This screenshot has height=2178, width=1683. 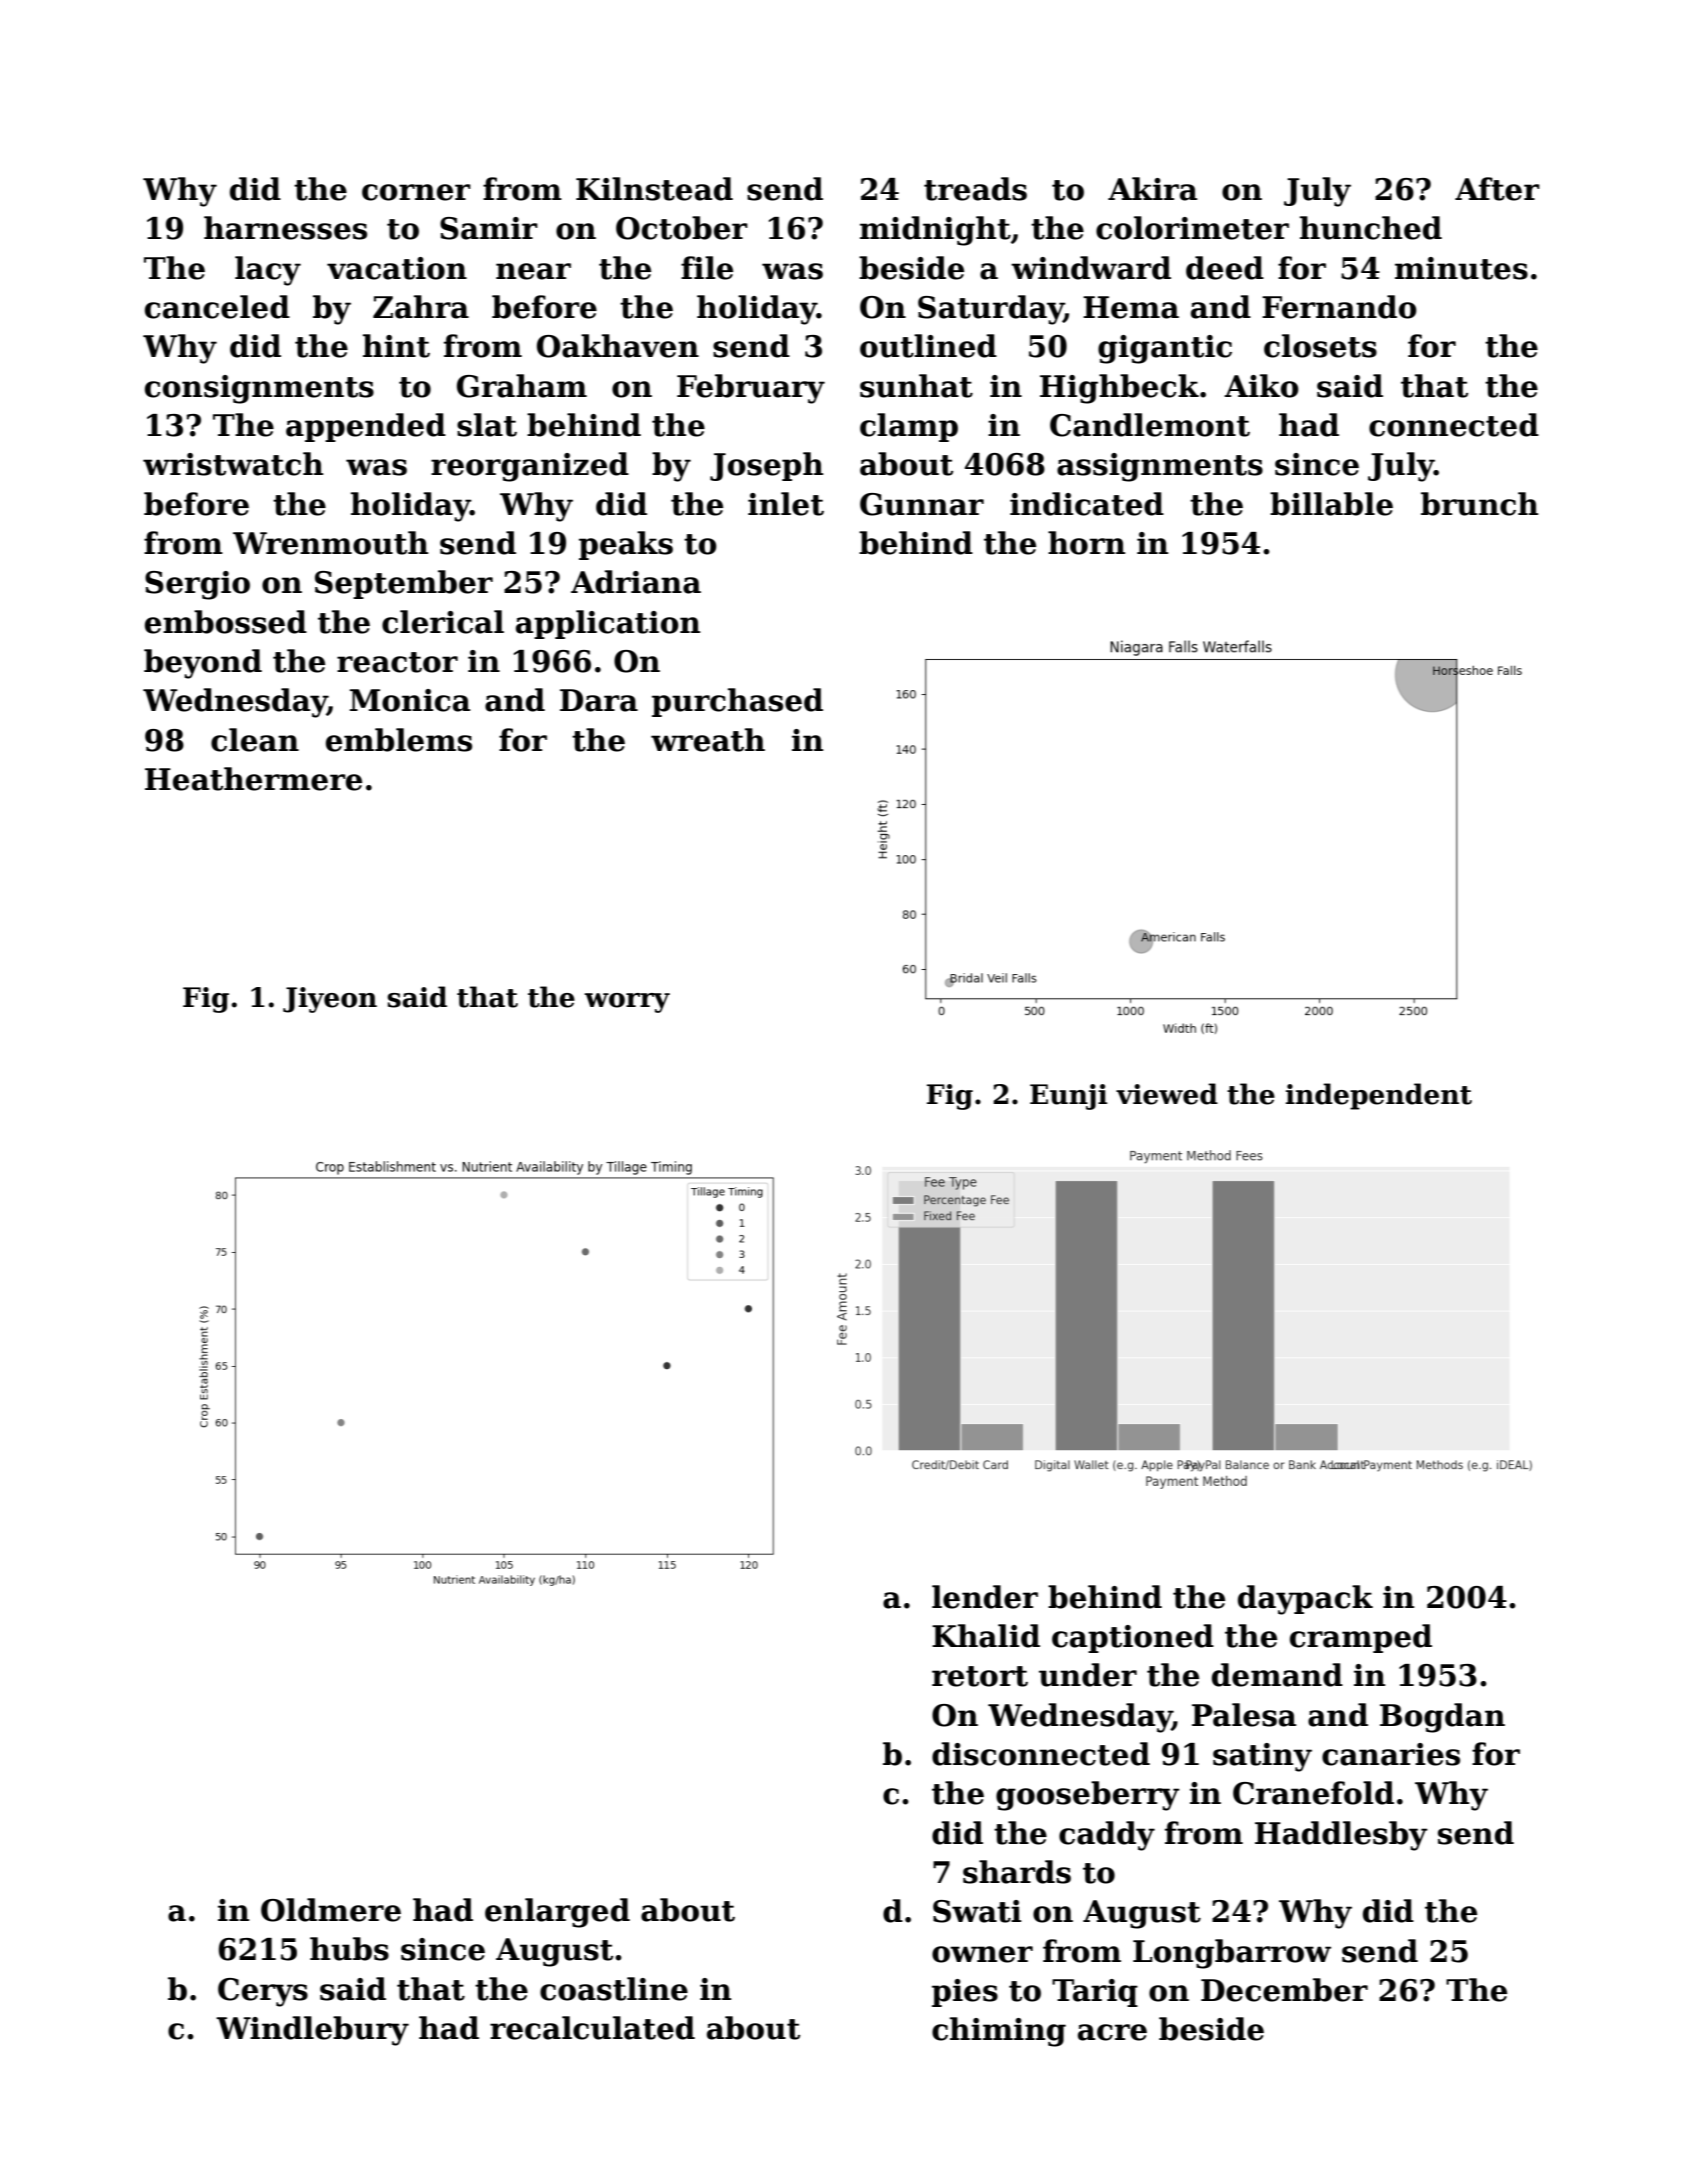 I want to click on Kilnstead, so click(x=654, y=189).
